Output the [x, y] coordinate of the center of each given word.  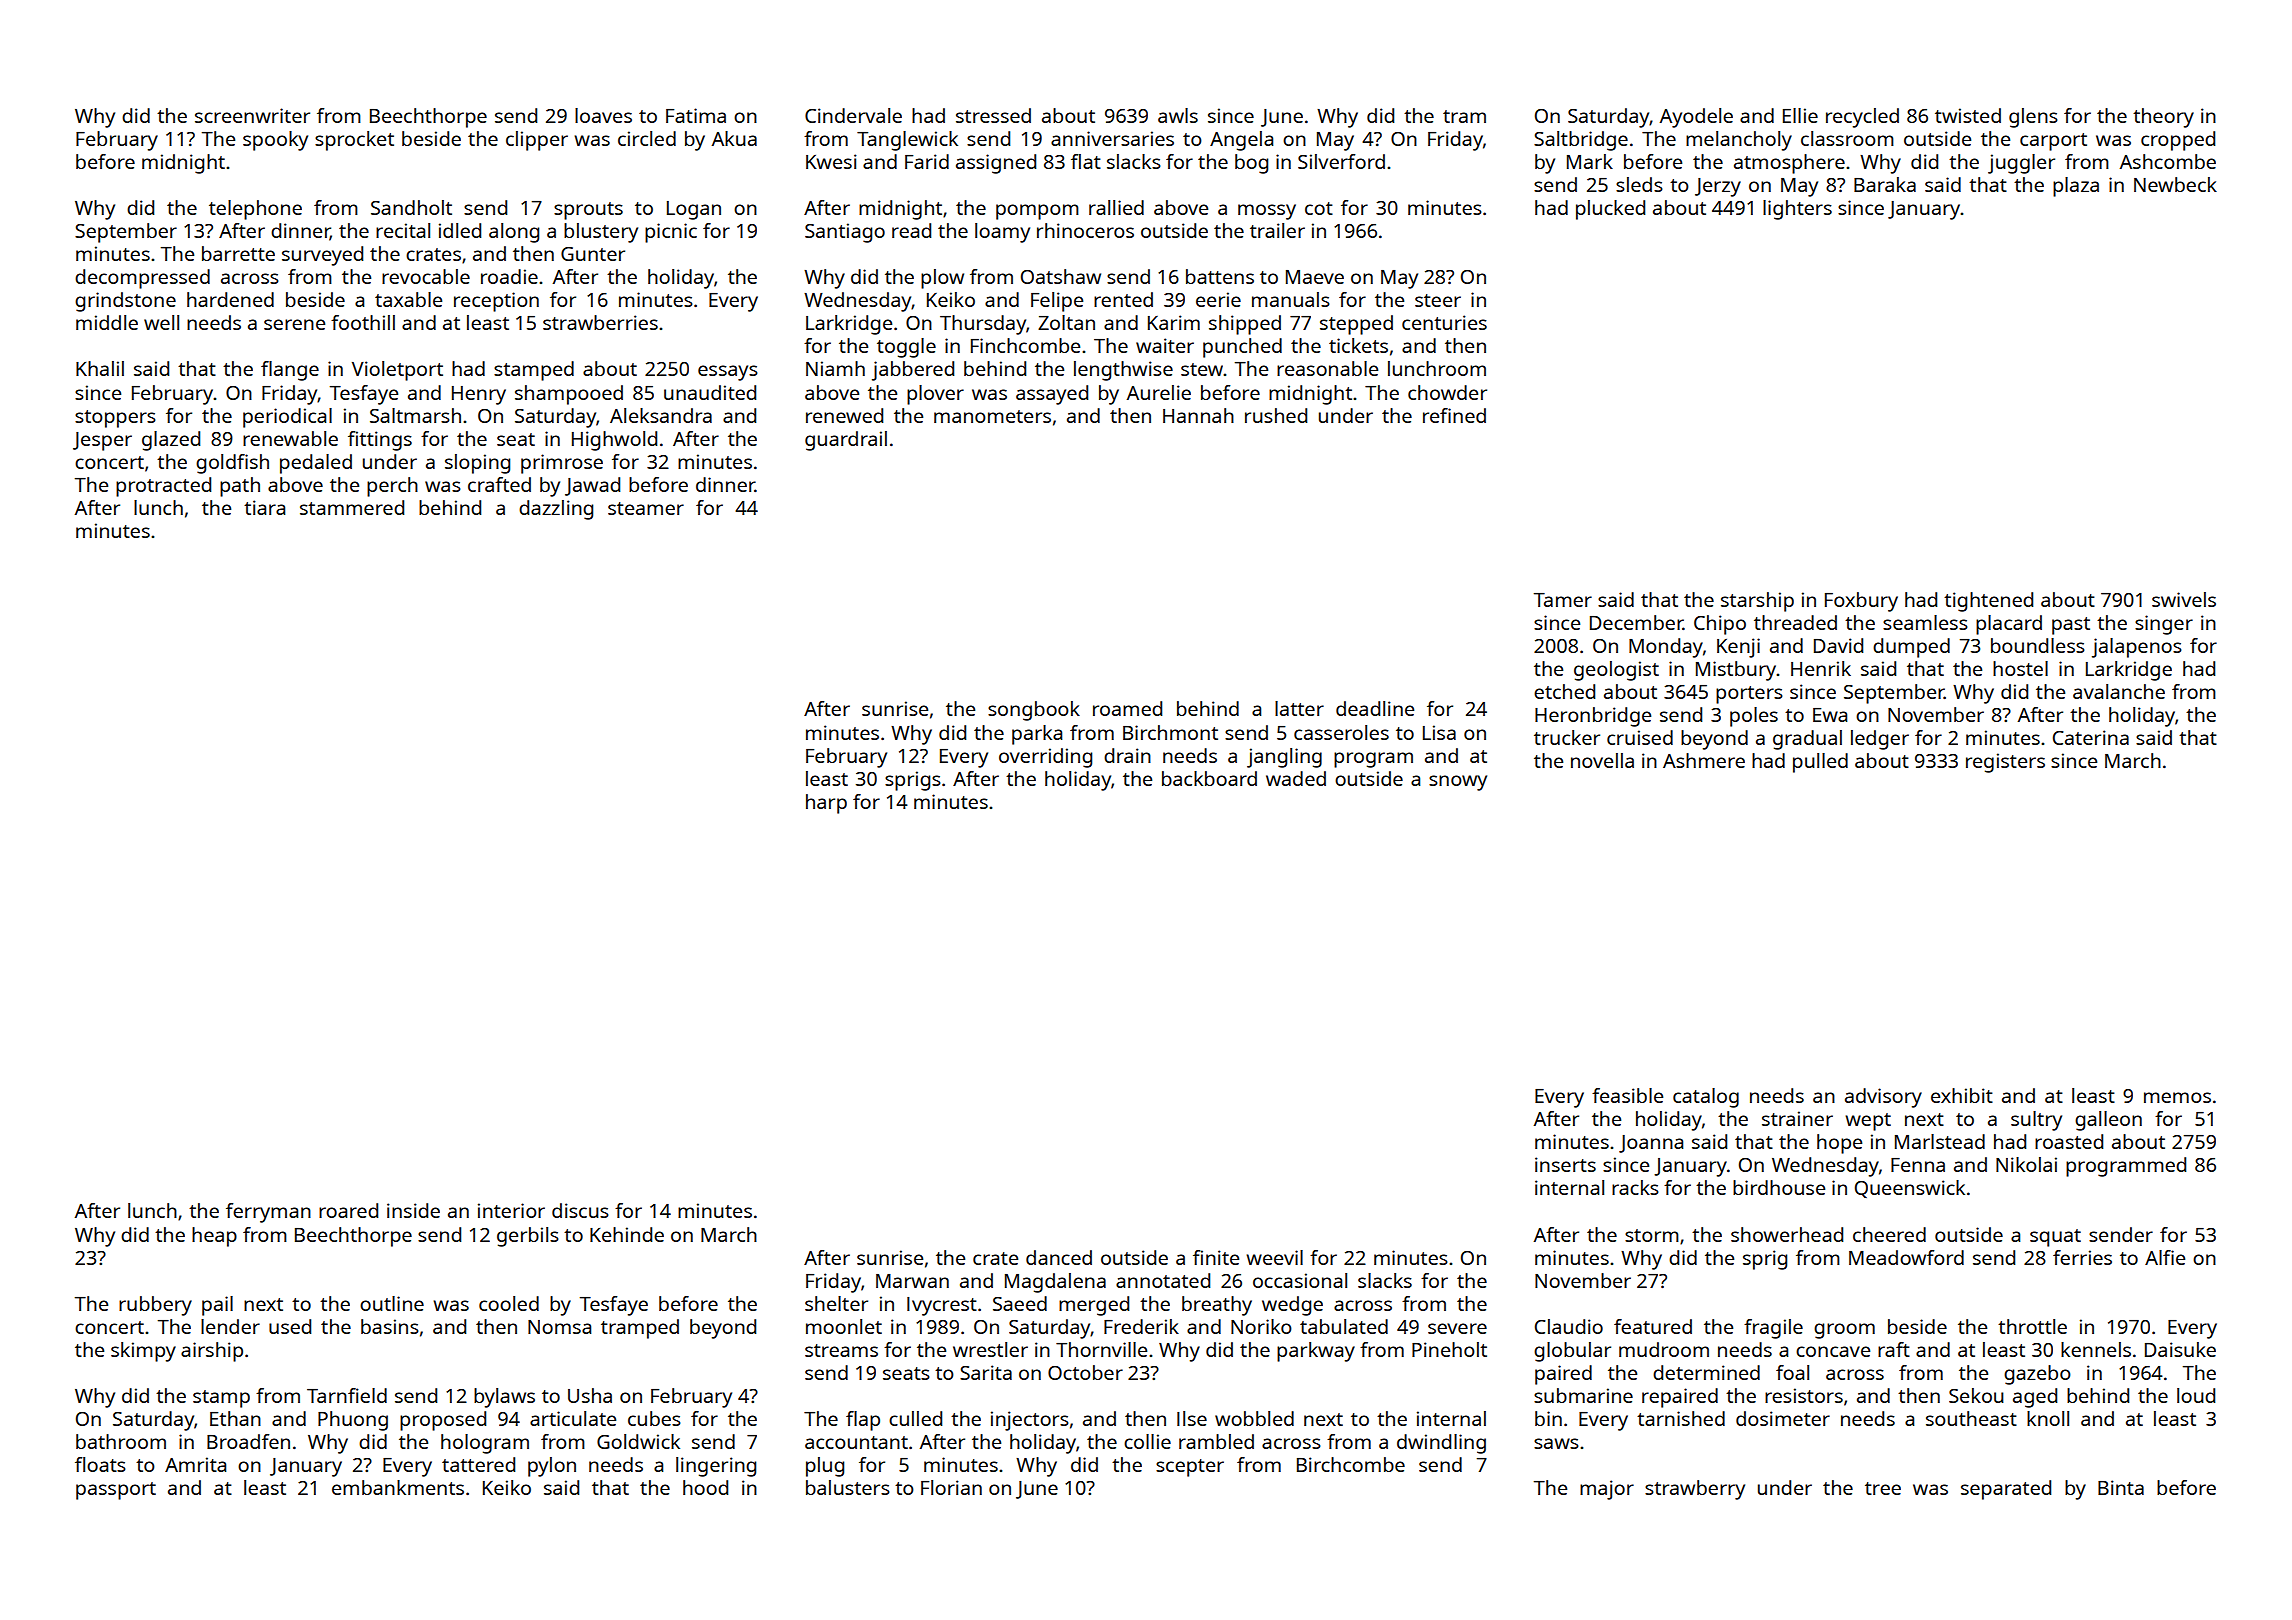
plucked [1610, 210]
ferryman [268, 1213]
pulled [1820, 763]
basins [390, 1326]
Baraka [1885, 184]
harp [826, 804]
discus [580, 1210]
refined [1454, 415]
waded [1296, 778]
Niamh [835, 368]
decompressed [142, 279]
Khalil [100, 368]
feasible [1627, 1095]
